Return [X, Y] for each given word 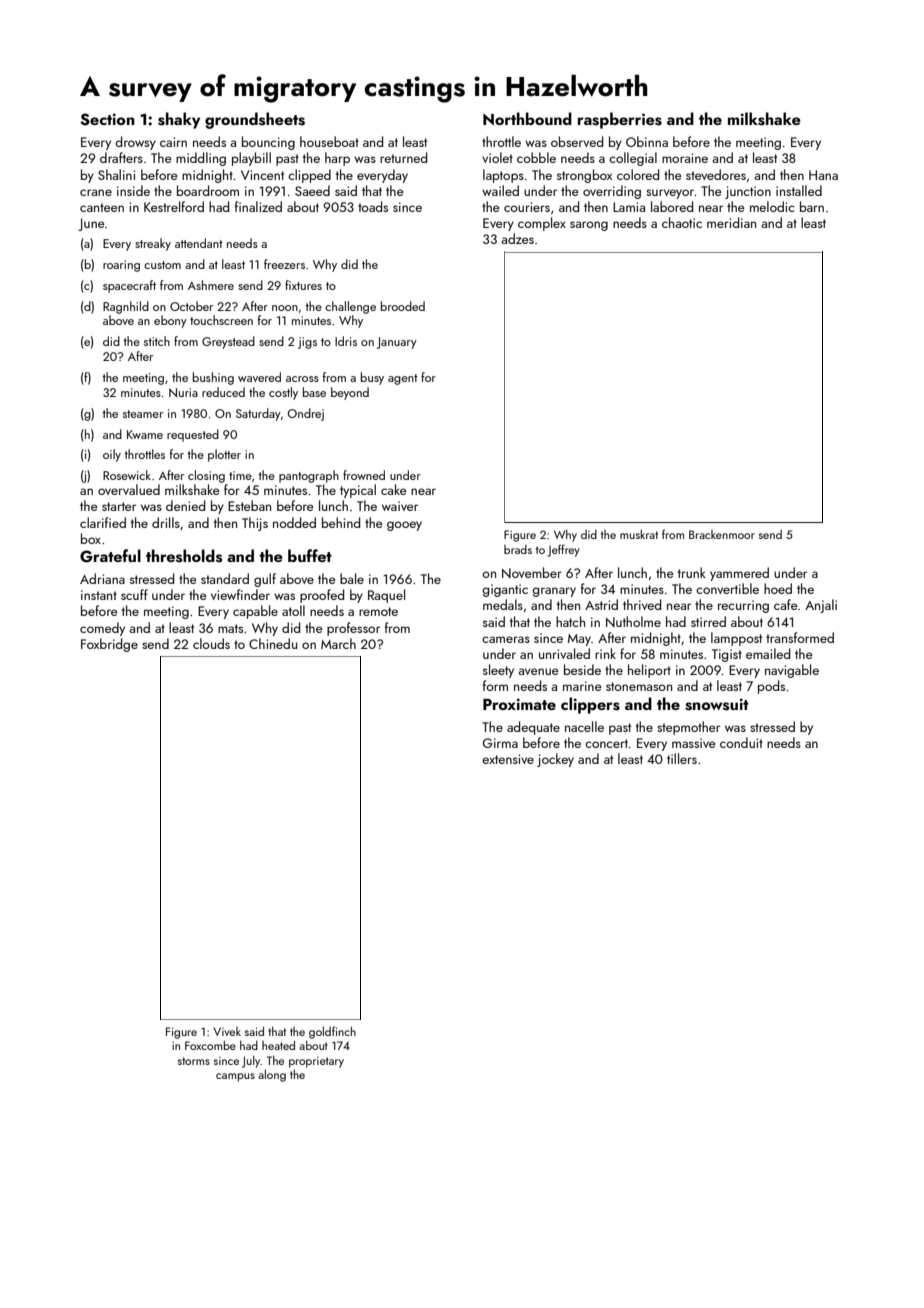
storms [194, 1061]
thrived [642, 604]
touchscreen [221, 320]
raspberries [620, 120]
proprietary [316, 1062]
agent [403, 379]
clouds [211, 643]
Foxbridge [109, 645]
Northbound [527, 118]
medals [503, 604]
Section [107, 119]
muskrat [639, 534]
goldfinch [332, 1032]
